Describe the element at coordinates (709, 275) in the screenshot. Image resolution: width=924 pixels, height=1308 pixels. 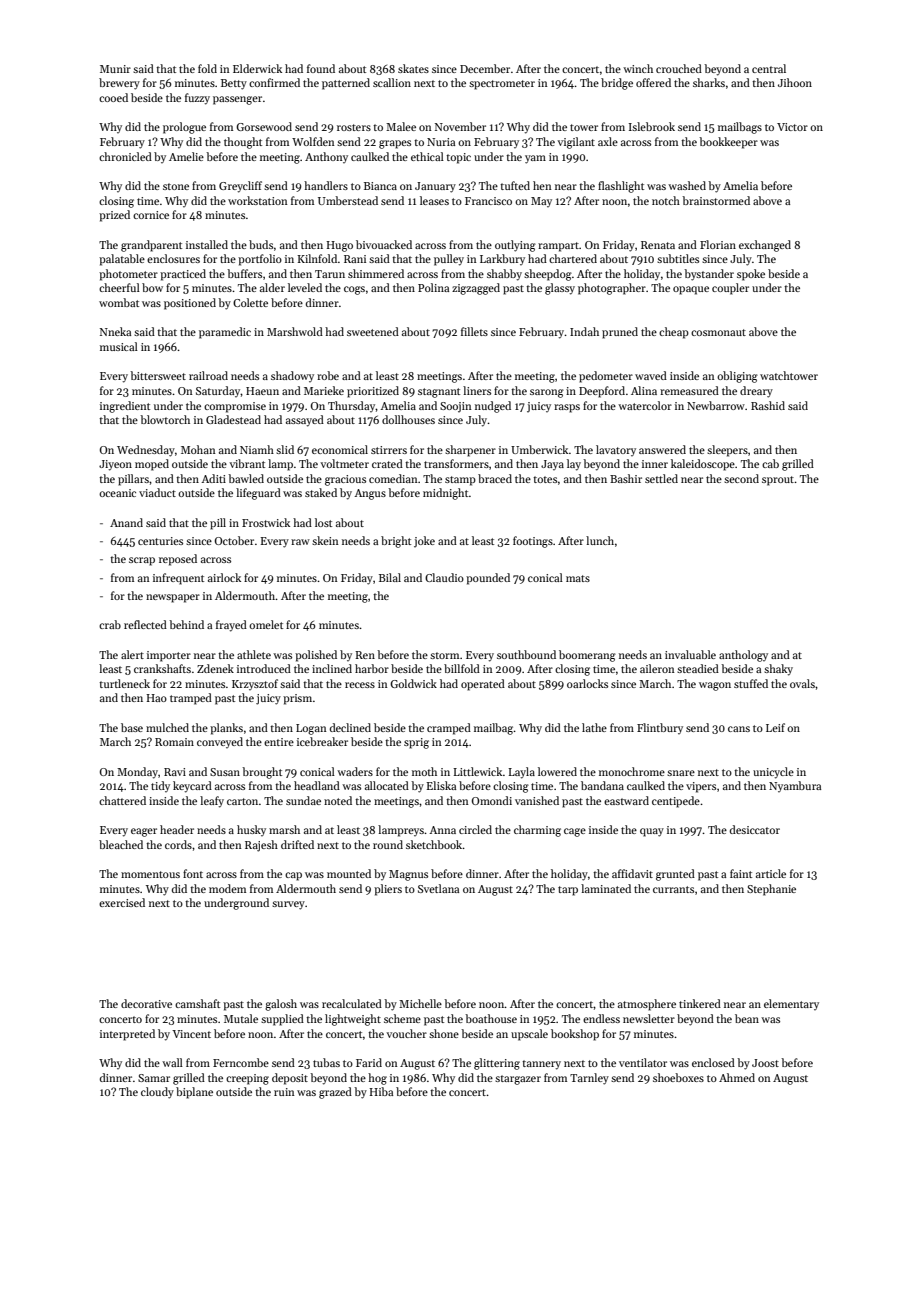
I see `bystander` at that location.
